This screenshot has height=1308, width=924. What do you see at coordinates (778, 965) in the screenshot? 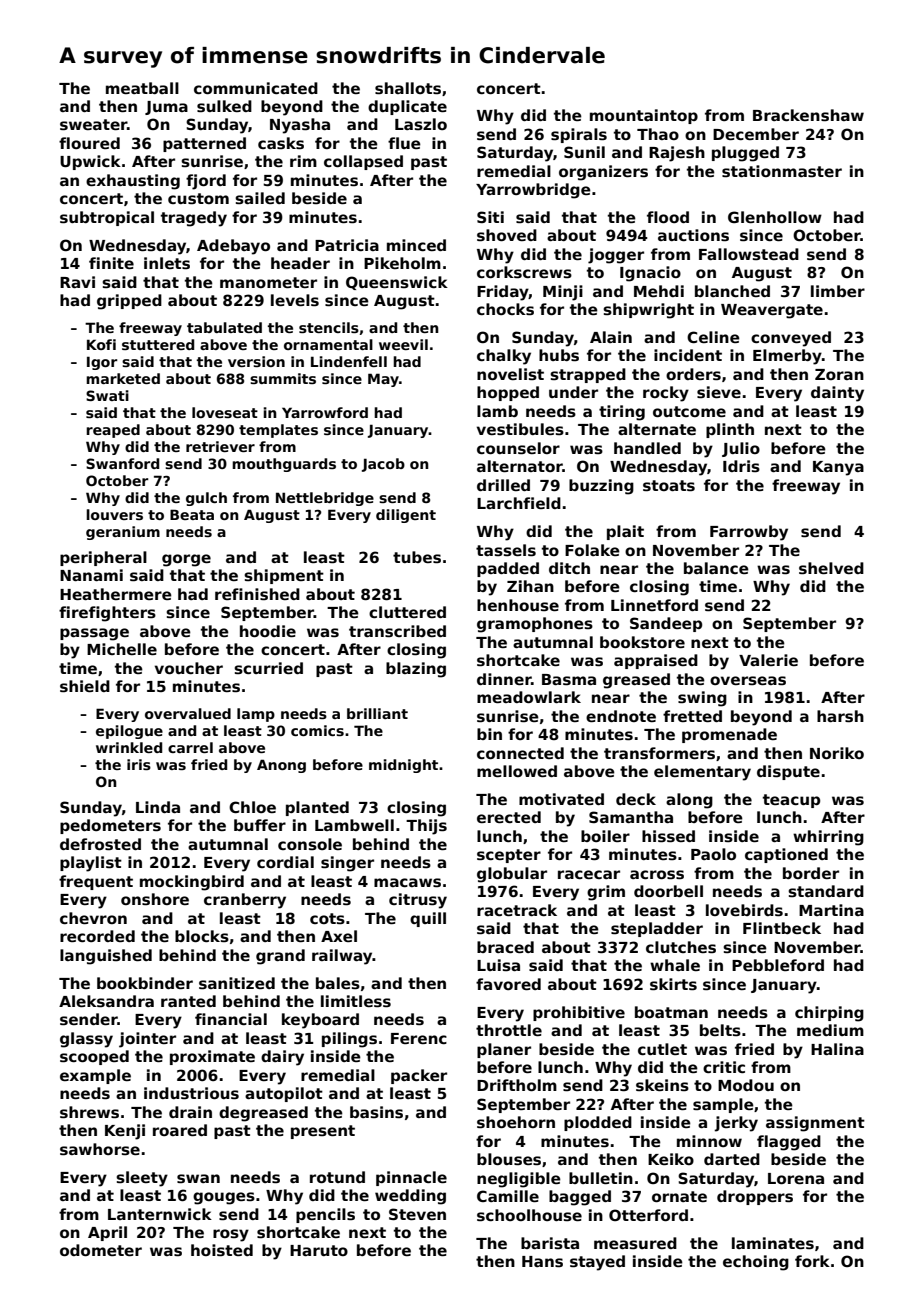
I see `Pebbleford` at bounding box center [778, 965].
